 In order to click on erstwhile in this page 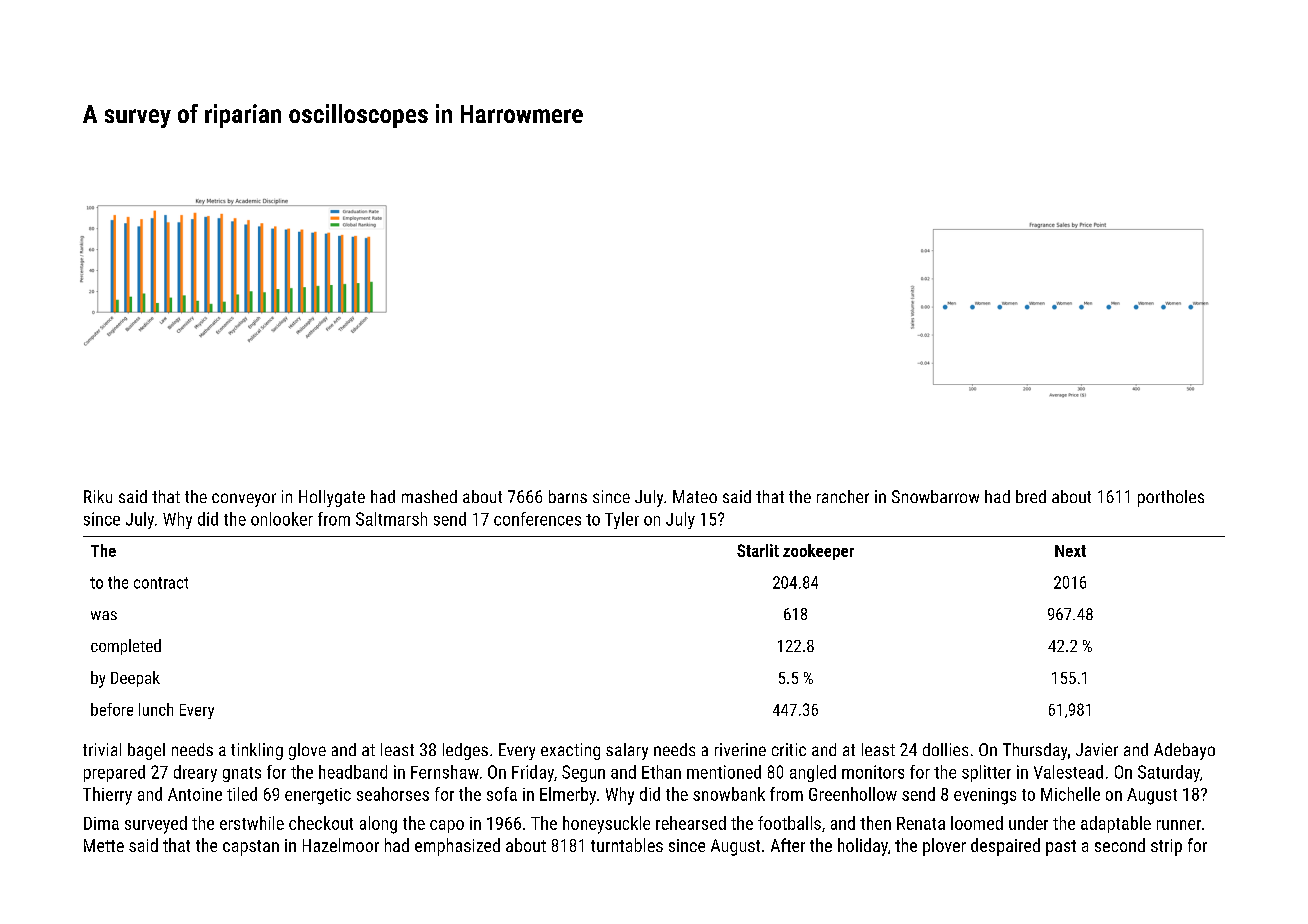, I will do `click(252, 823)`.
